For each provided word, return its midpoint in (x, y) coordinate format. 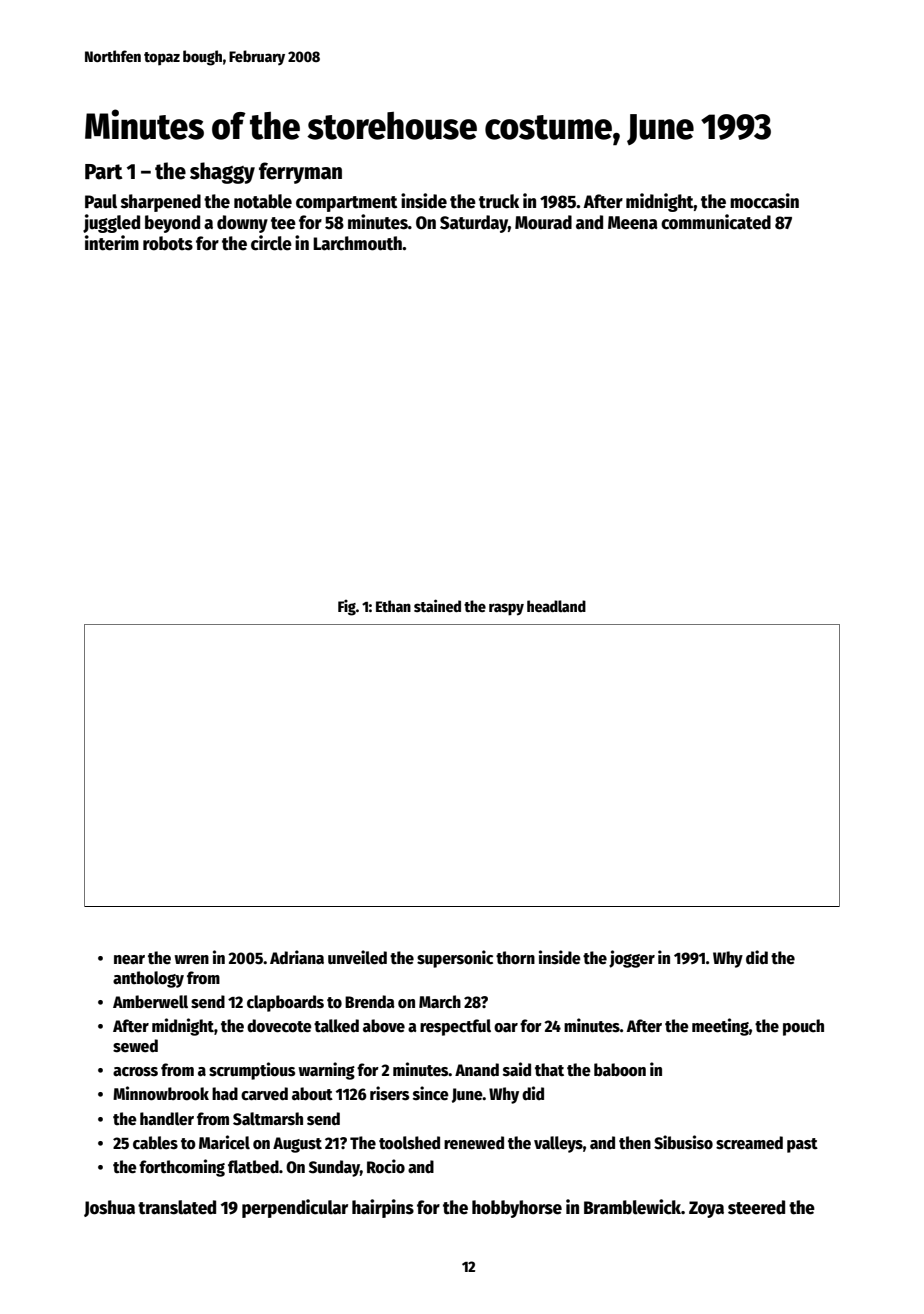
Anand (477, 1069)
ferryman (300, 173)
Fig (347, 608)
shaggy (222, 173)
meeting (720, 1027)
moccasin (764, 201)
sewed (135, 1046)
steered (756, 1207)
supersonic (455, 959)
